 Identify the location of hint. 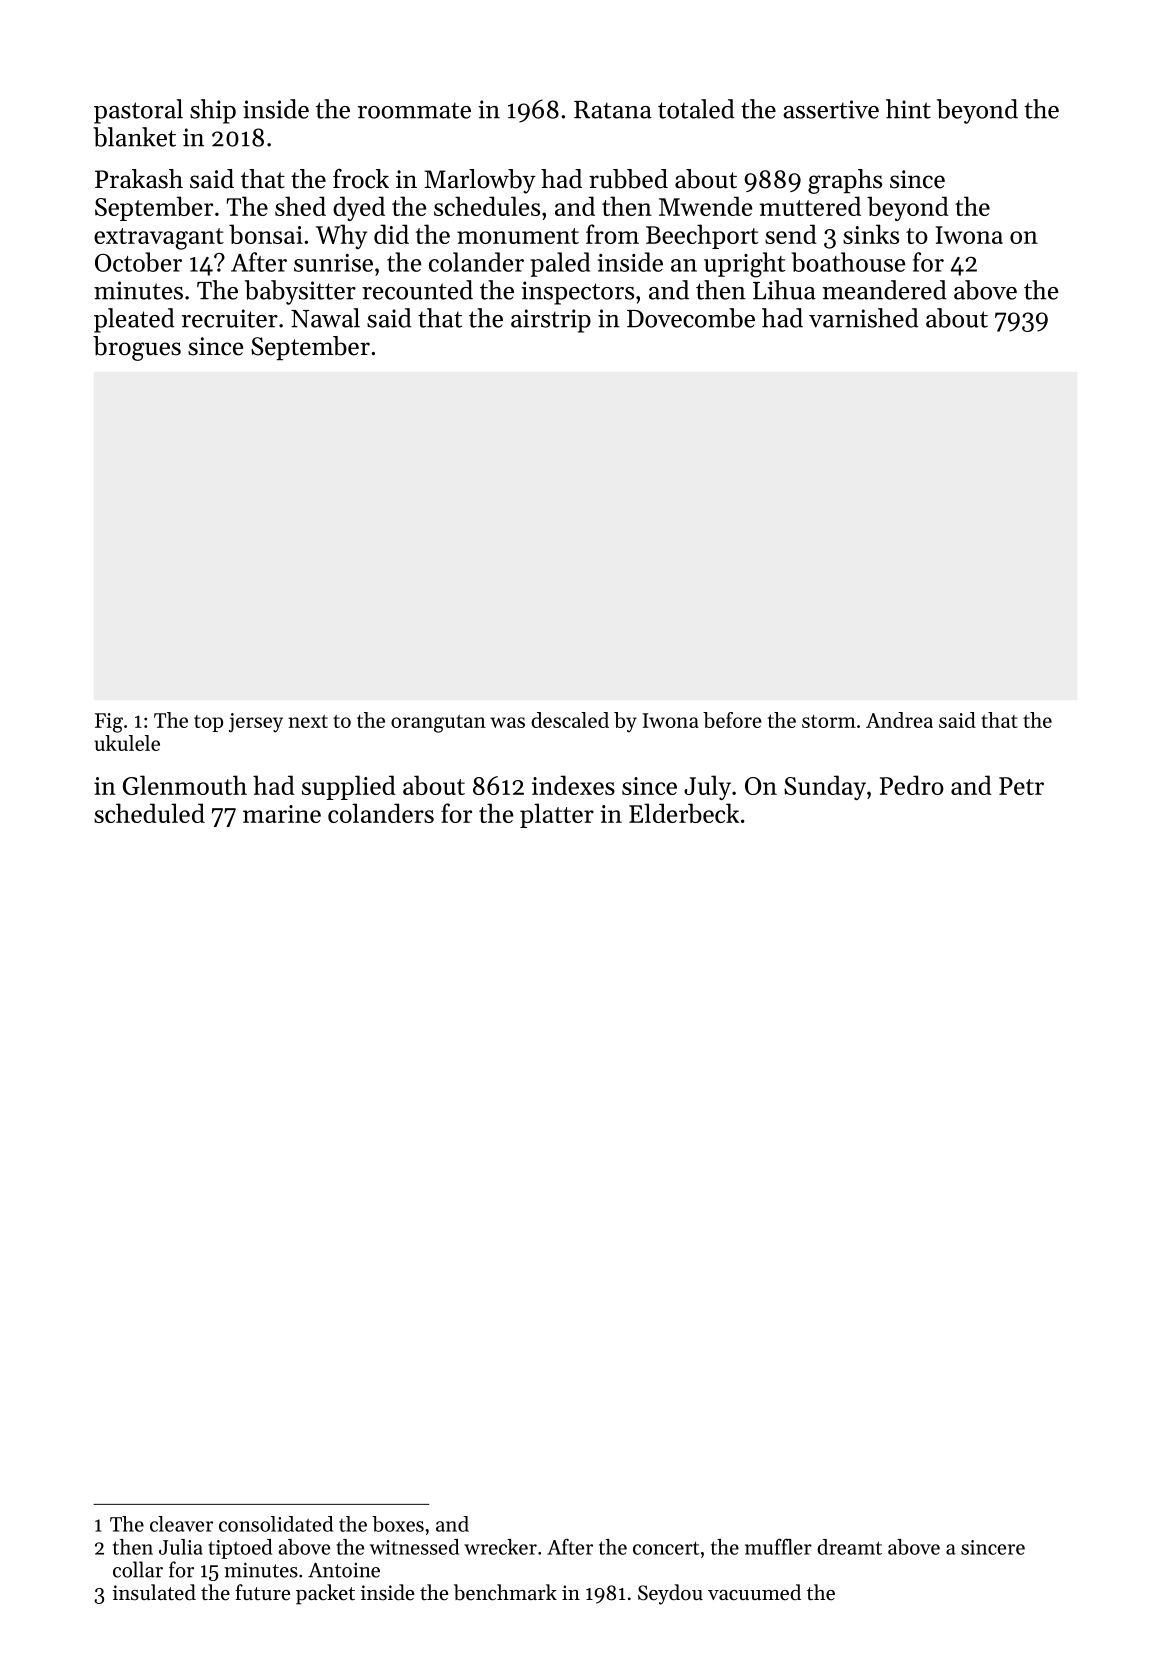
(908, 109).
